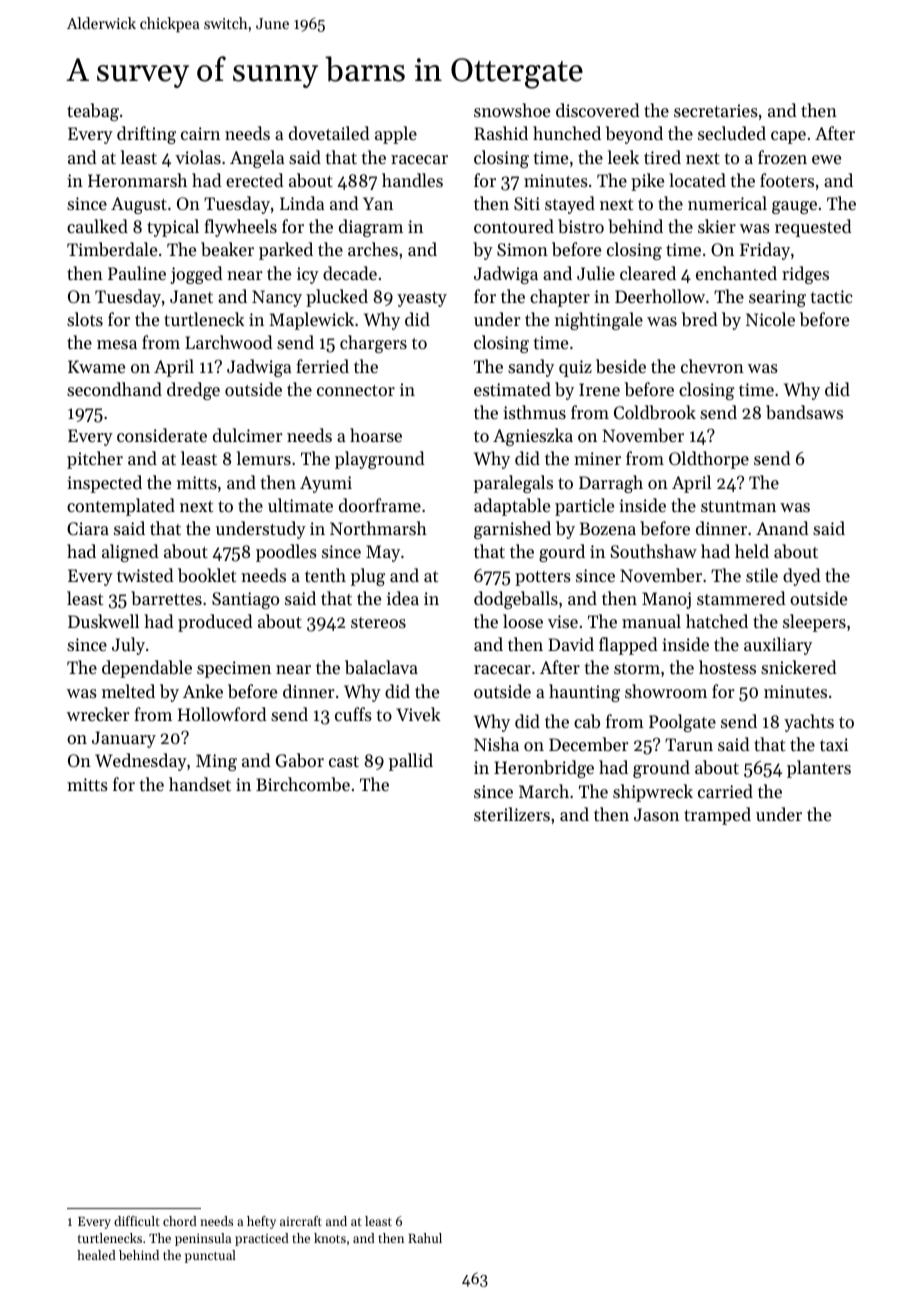 This screenshot has height=1308, width=924. What do you see at coordinates (512, 814) in the screenshot?
I see `sterilizers` at bounding box center [512, 814].
